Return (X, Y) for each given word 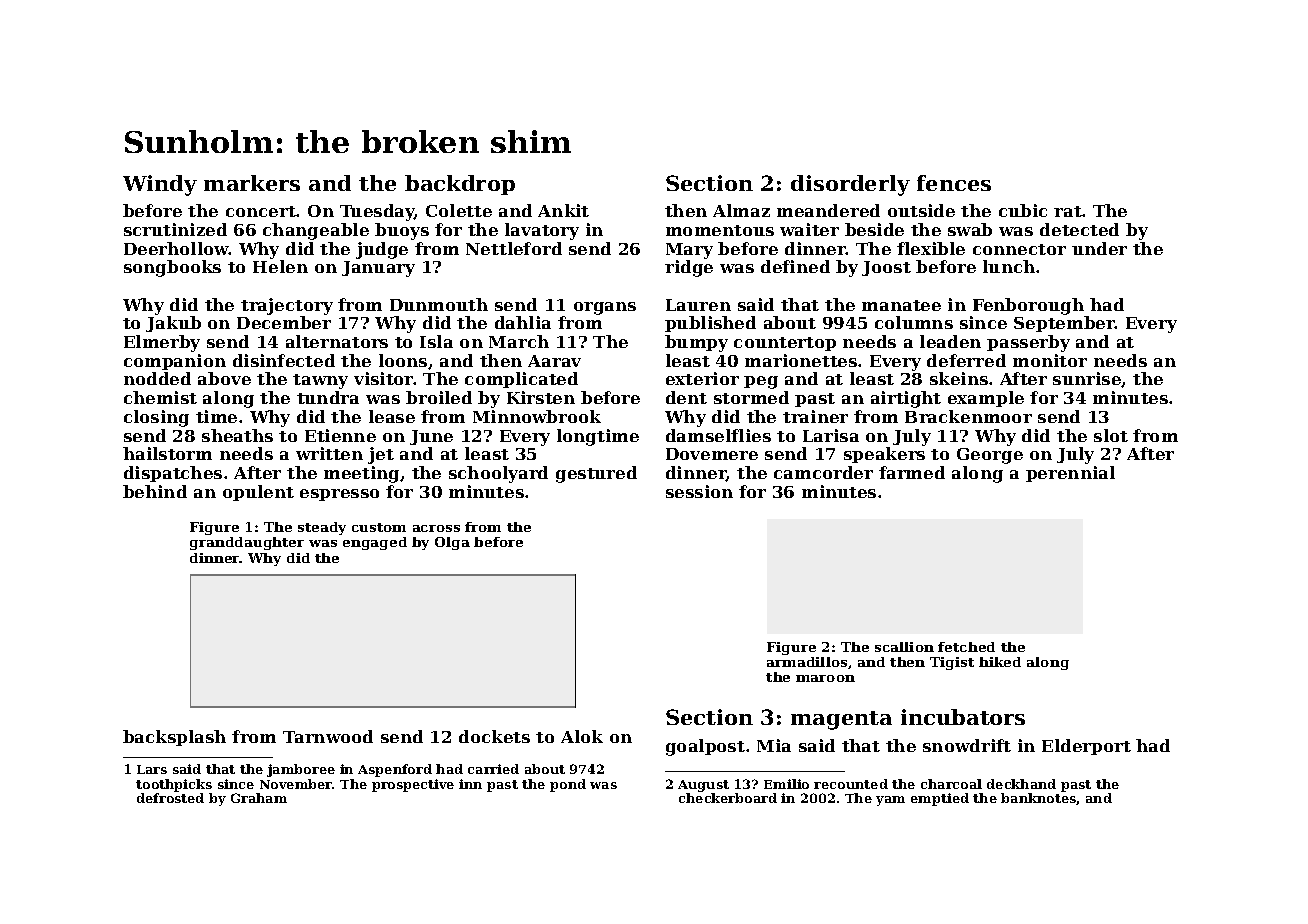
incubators (963, 717)
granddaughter (247, 543)
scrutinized (175, 229)
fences (954, 183)
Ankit (563, 210)
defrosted (170, 798)
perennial (1070, 474)
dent (686, 397)
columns (914, 322)
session (699, 491)
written (329, 453)
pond (568, 785)
